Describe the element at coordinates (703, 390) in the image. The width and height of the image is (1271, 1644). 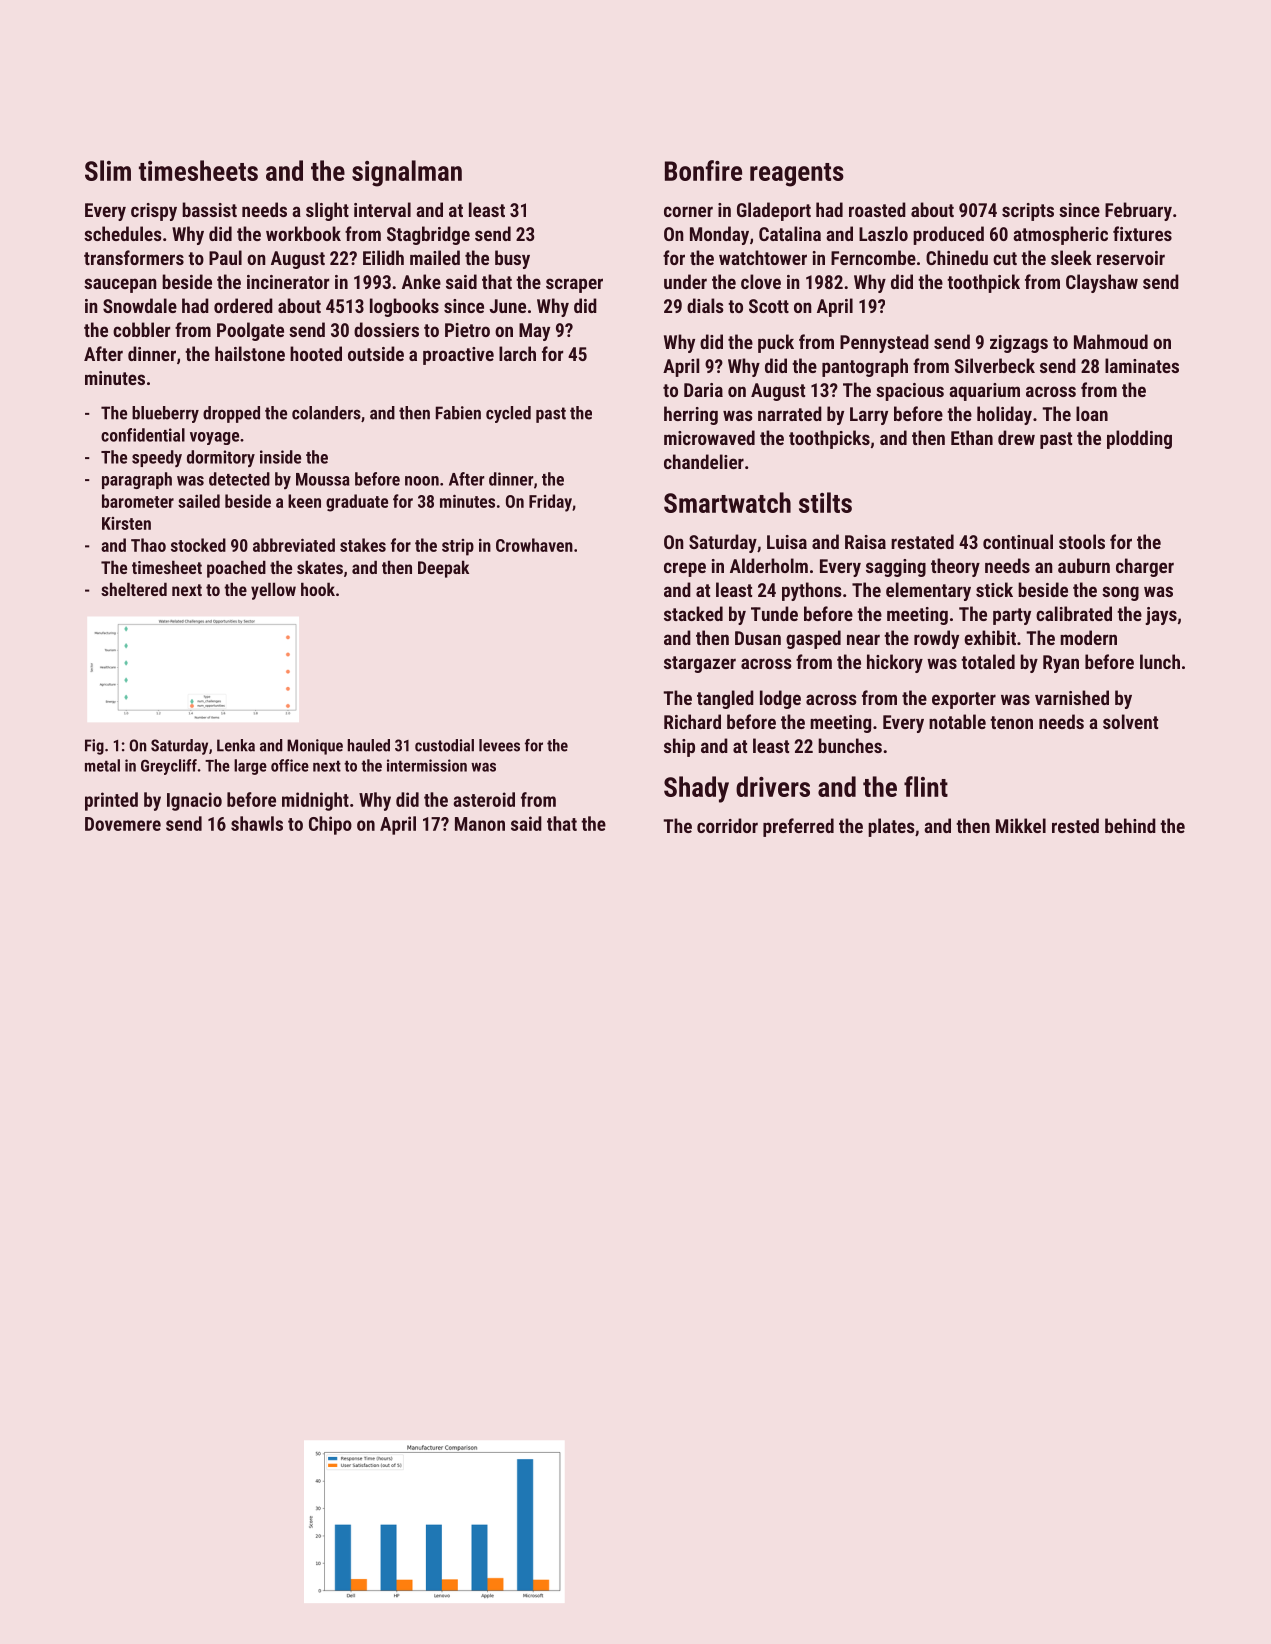
I see `Daria` at that location.
